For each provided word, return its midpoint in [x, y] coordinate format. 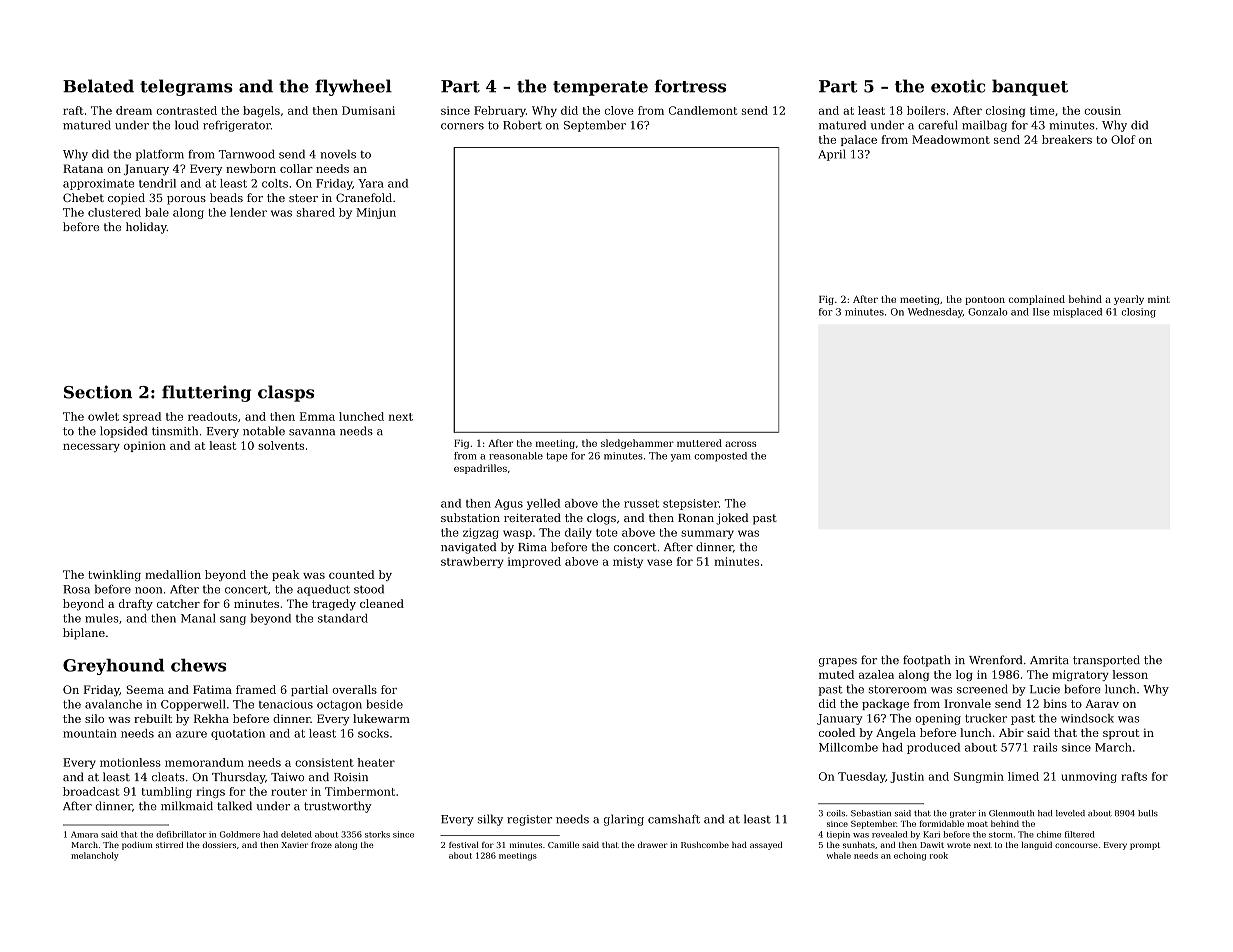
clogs [601, 519]
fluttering [206, 393]
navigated [468, 548]
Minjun [376, 213]
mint [1159, 299]
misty [628, 562]
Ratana [83, 168]
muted [836, 674]
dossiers [219, 845]
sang [233, 620]
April [832, 155]
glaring [624, 820]
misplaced [1077, 313]
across [740, 444]
